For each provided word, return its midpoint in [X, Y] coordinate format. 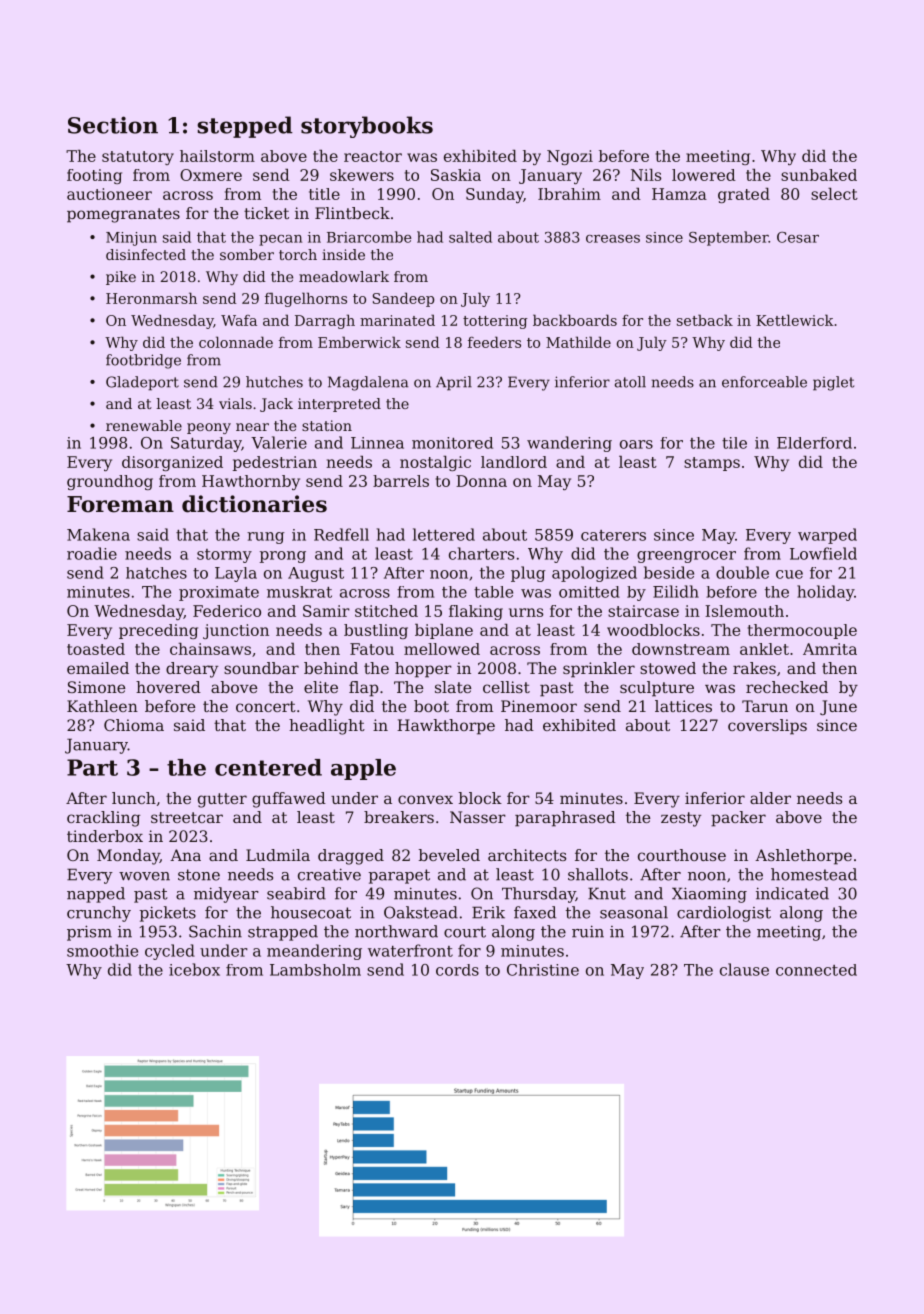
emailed [98, 668]
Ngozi [570, 157]
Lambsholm [315, 970]
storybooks [367, 127]
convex [425, 799]
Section [113, 125]
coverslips [767, 727]
